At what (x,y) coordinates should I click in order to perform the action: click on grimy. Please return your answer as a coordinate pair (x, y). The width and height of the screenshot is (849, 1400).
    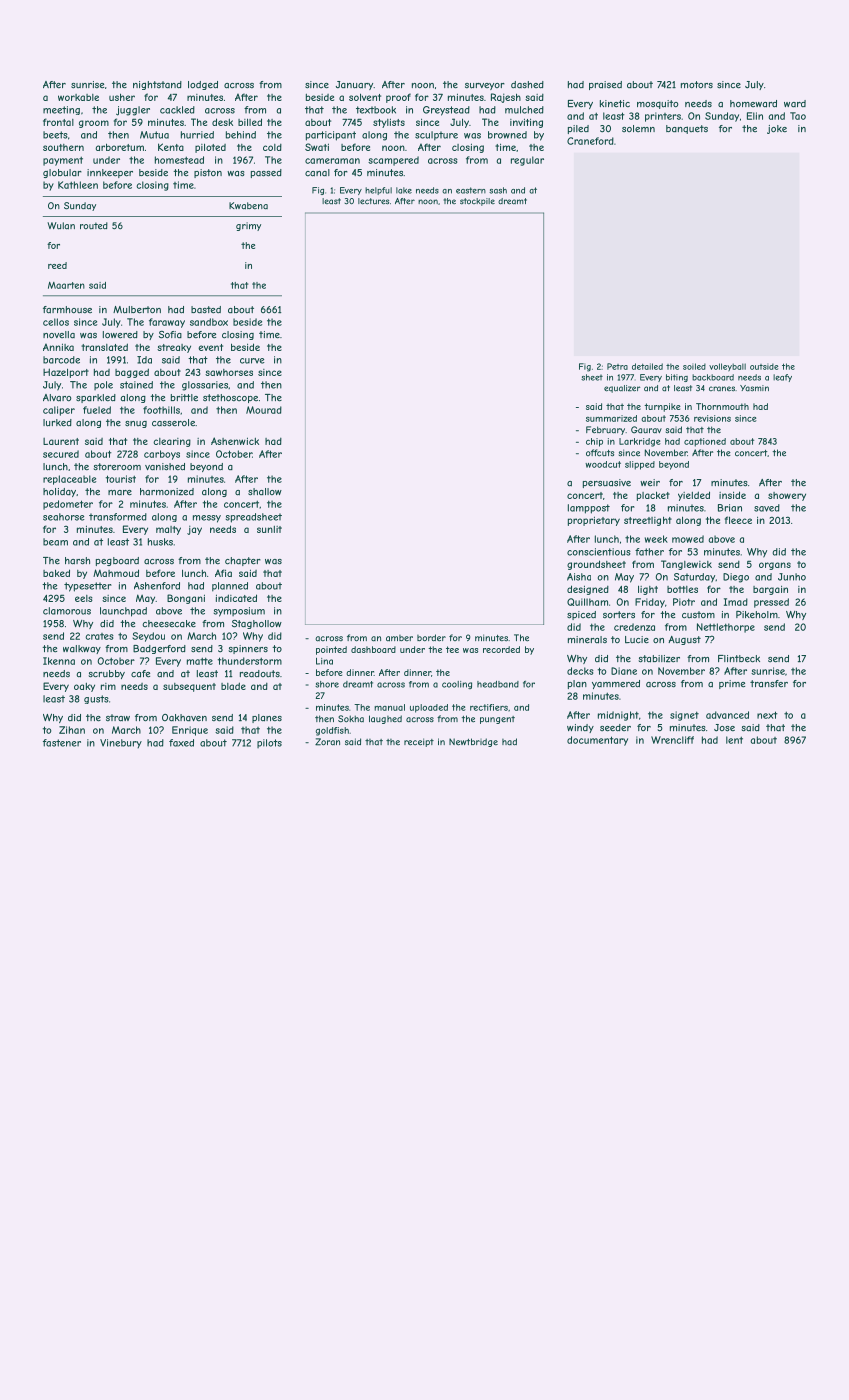
    Looking at the image, I should click on (248, 226).
